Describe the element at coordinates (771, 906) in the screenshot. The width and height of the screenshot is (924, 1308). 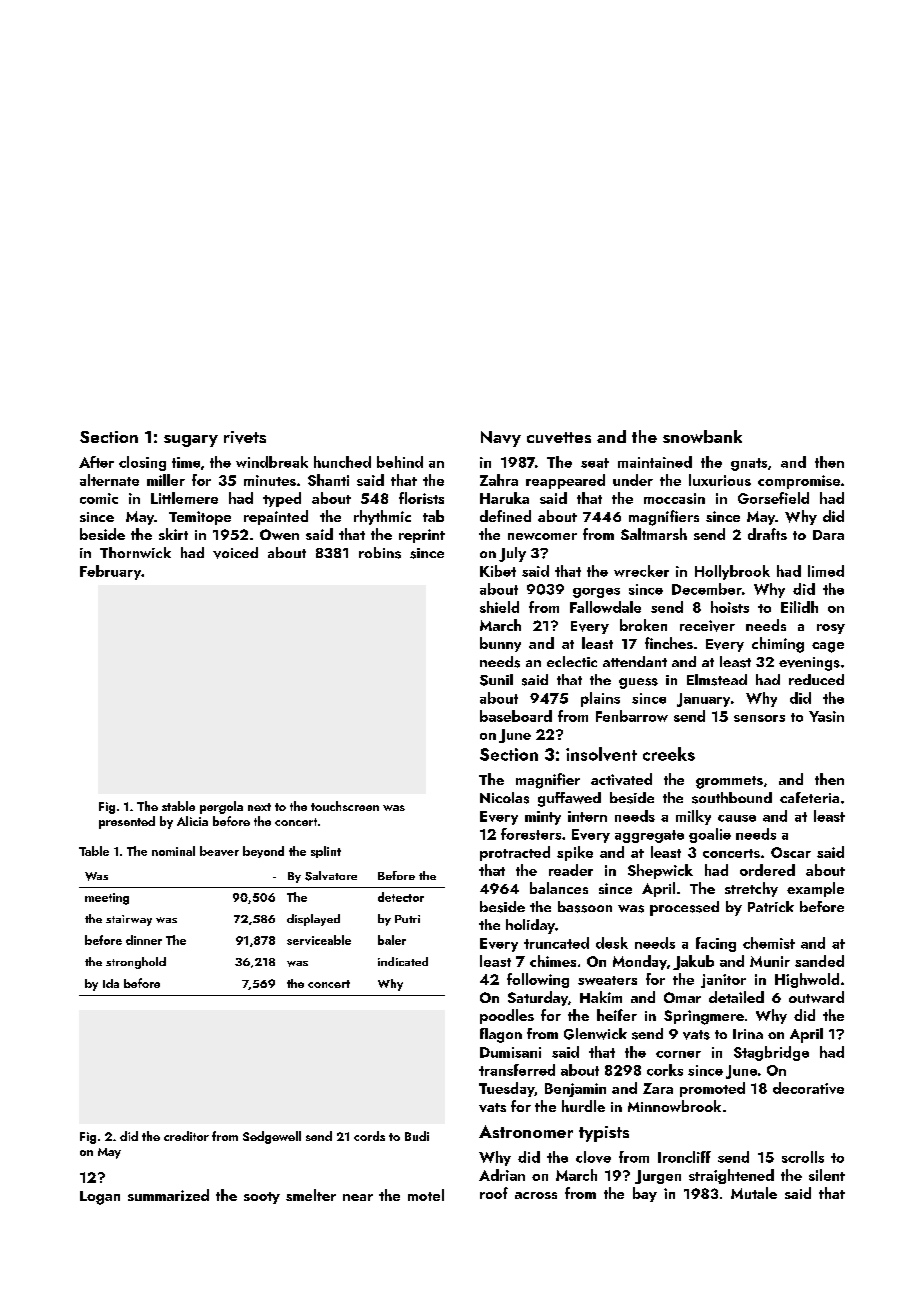
I see `Patrick` at that location.
